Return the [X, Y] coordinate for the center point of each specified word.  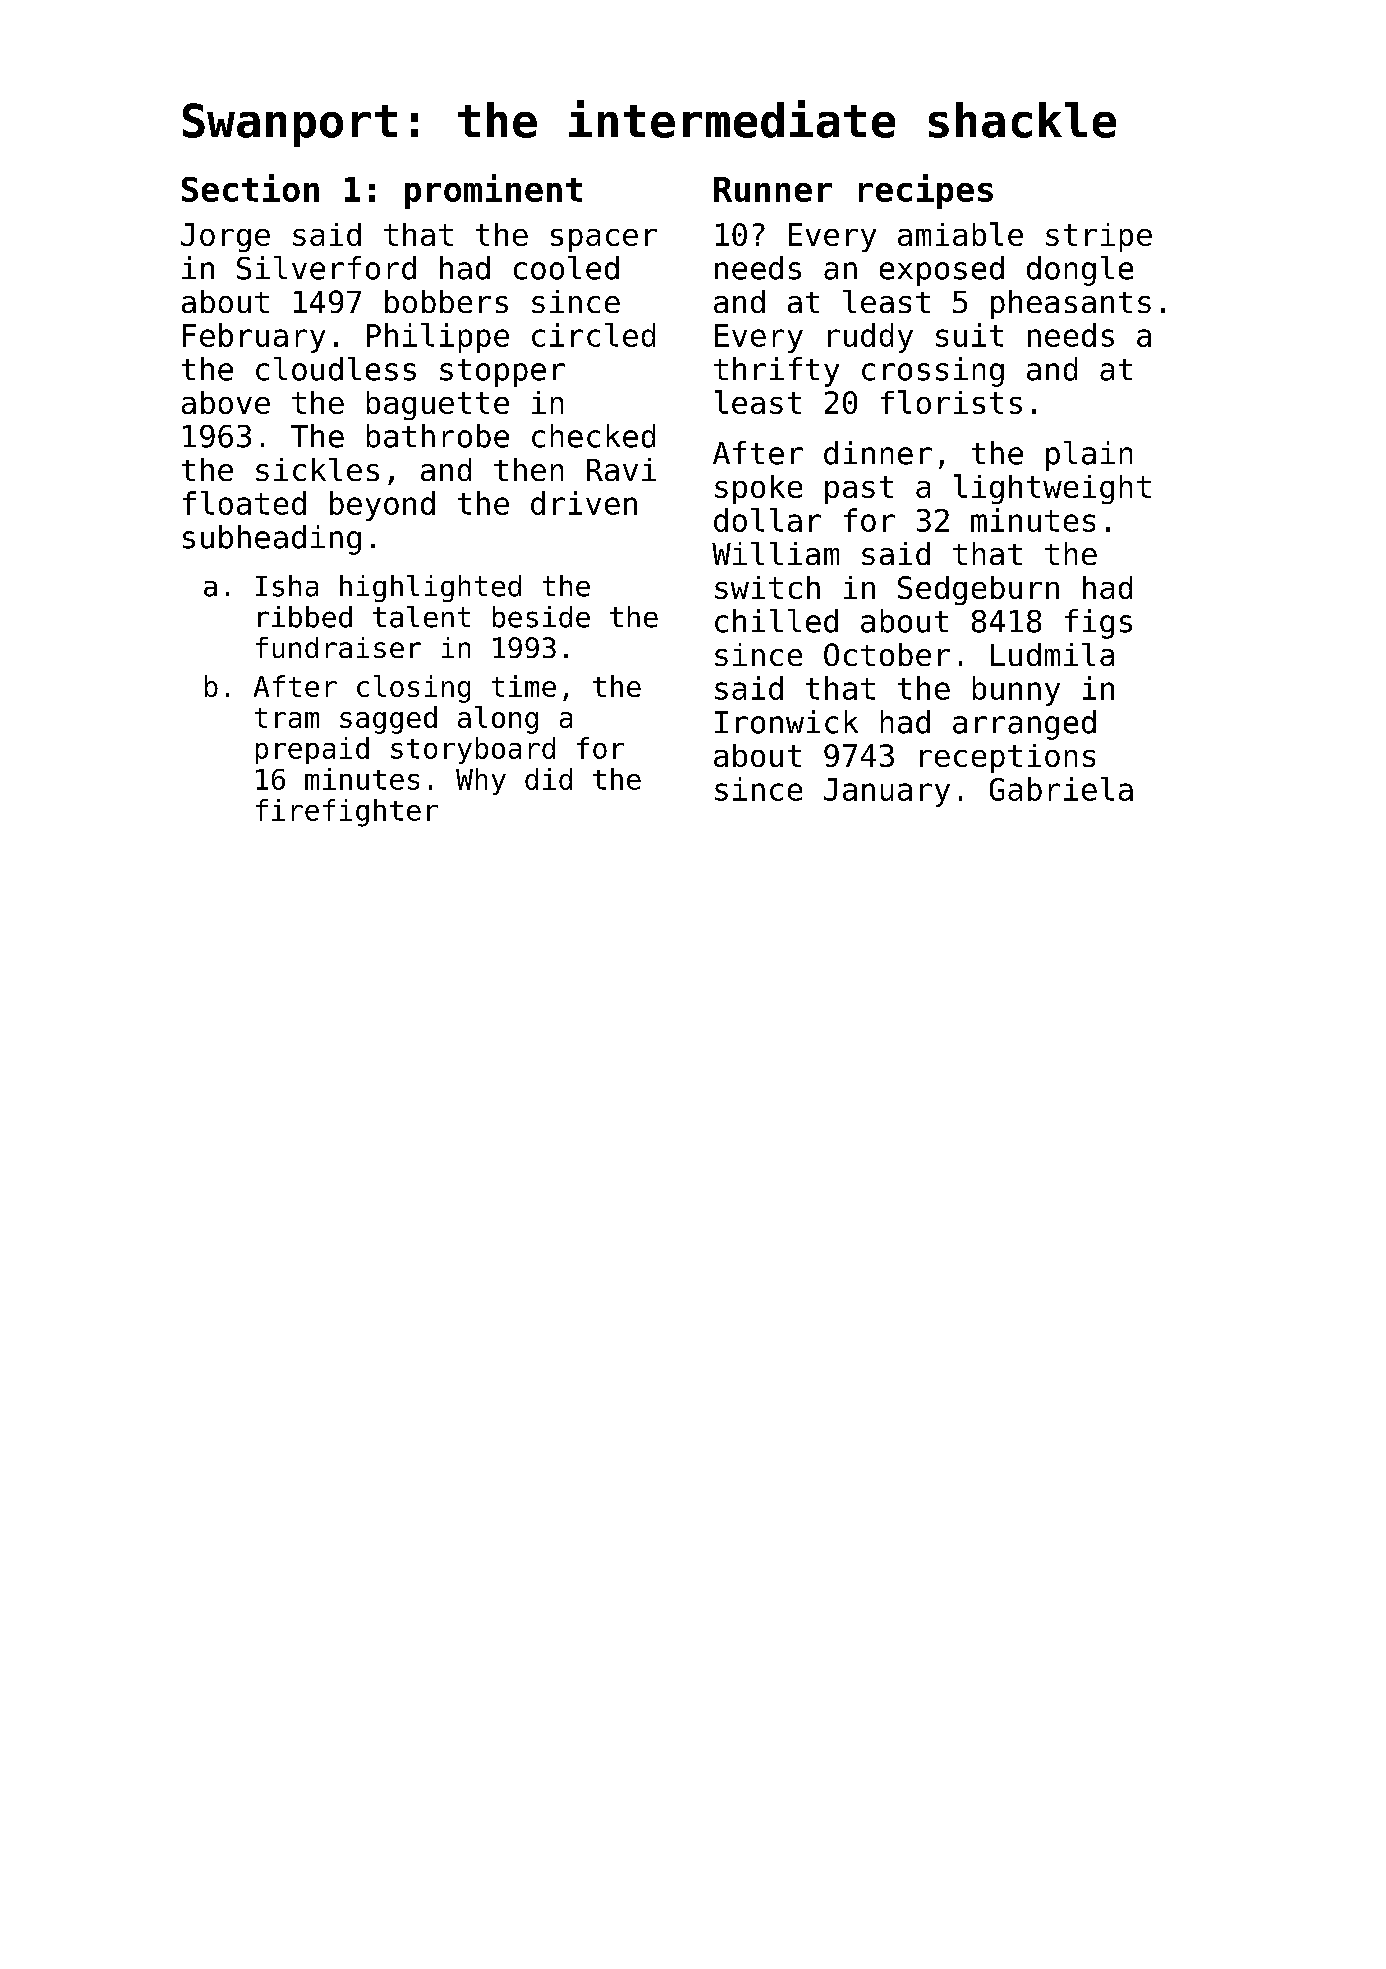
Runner [773, 189]
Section [250, 188]
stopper [502, 373]
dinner [878, 453]
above [226, 402]
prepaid [312, 750]
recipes [926, 191]
